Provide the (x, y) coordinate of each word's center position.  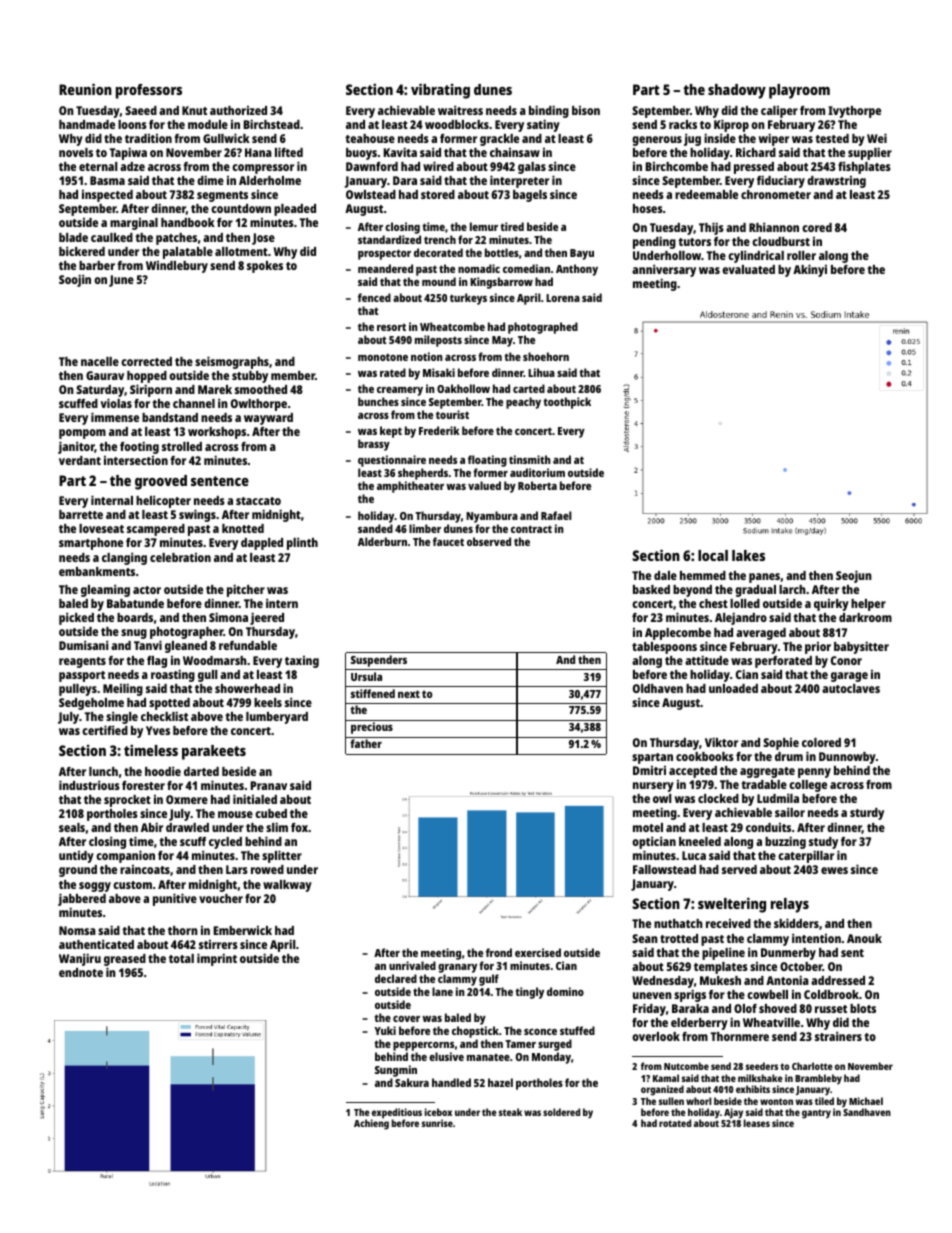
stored (438, 194)
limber (425, 528)
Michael (866, 1101)
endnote (81, 972)
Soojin (75, 280)
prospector (384, 254)
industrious (89, 785)
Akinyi (810, 270)
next (409, 694)
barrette (81, 514)
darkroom (865, 617)
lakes (748, 555)
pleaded (295, 210)
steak (510, 1112)
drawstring (836, 182)
